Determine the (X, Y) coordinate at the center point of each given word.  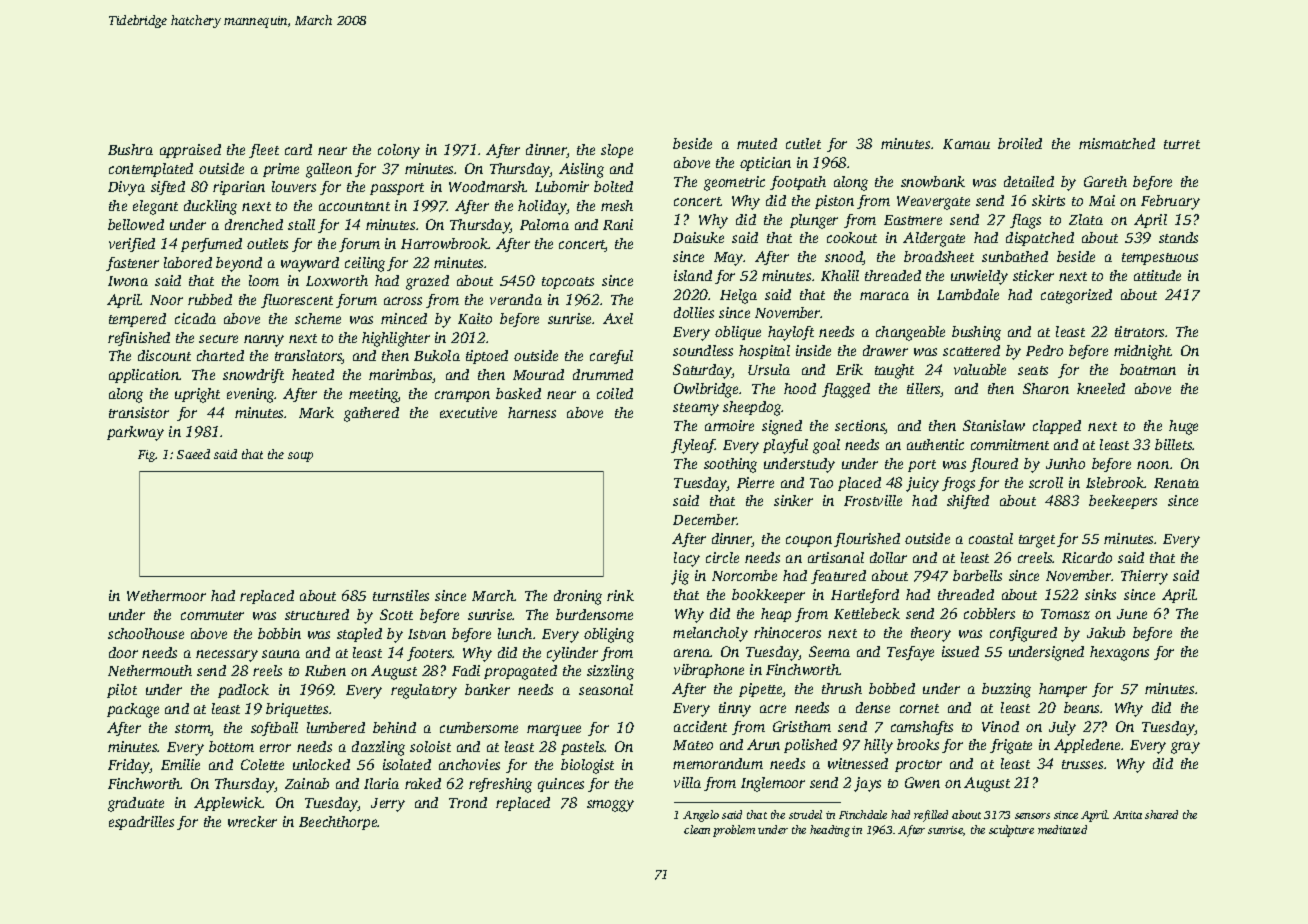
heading (830, 831)
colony (399, 151)
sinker (793, 500)
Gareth (1105, 181)
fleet (264, 151)
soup (300, 457)
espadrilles (141, 823)
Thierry (1144, 577)
